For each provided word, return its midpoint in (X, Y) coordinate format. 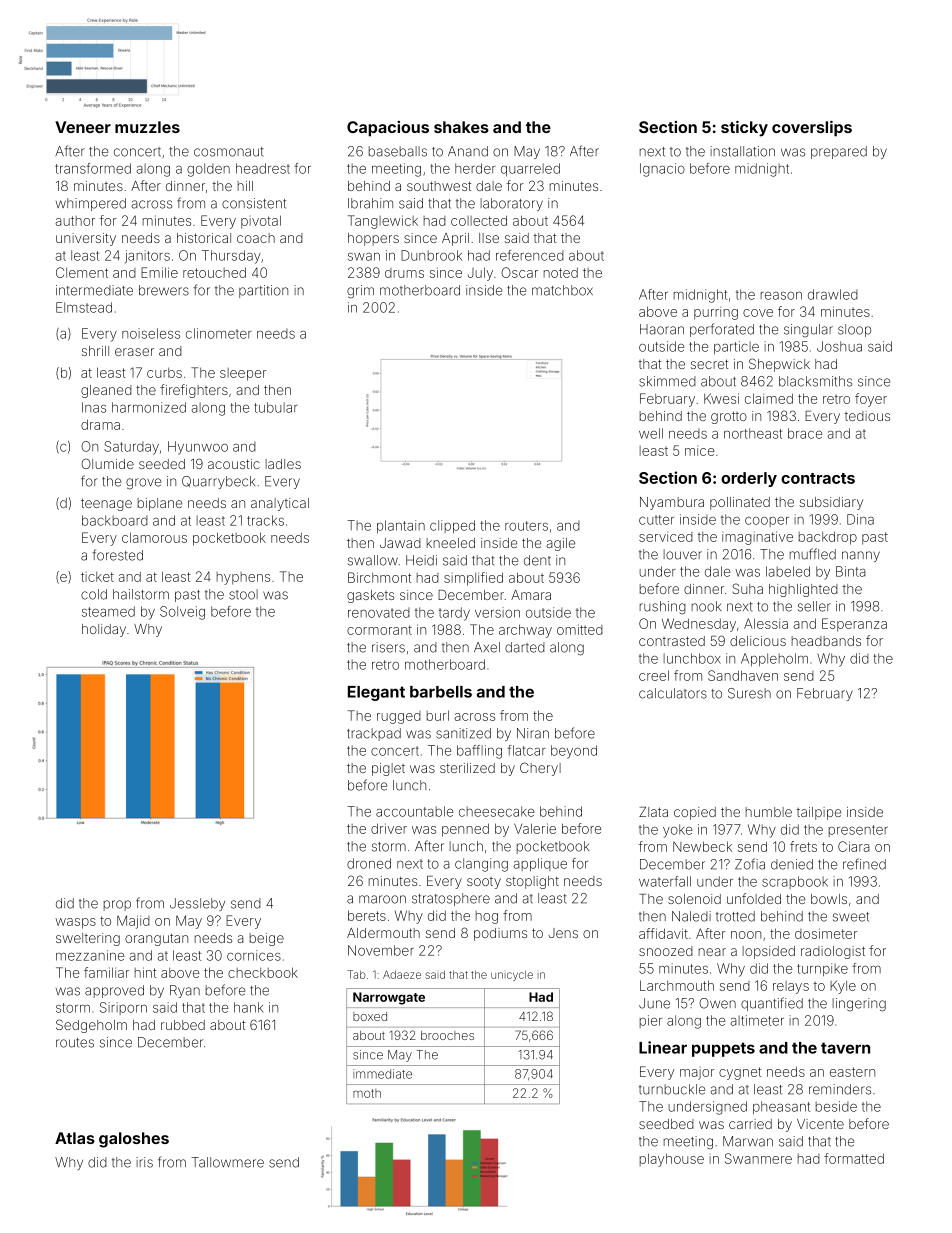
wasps (75, 923)
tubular (275, 407)
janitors (147, 256)
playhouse (672, 1160)
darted (525, 647)
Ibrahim (370, 203)
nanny (861, 556)
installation (742, 151)
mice (700, 450)
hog (487, 917)
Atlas (75, 1138)
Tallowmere (227, 1162)
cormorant (379, 630)
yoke (677, 831)
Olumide (107, 463)
